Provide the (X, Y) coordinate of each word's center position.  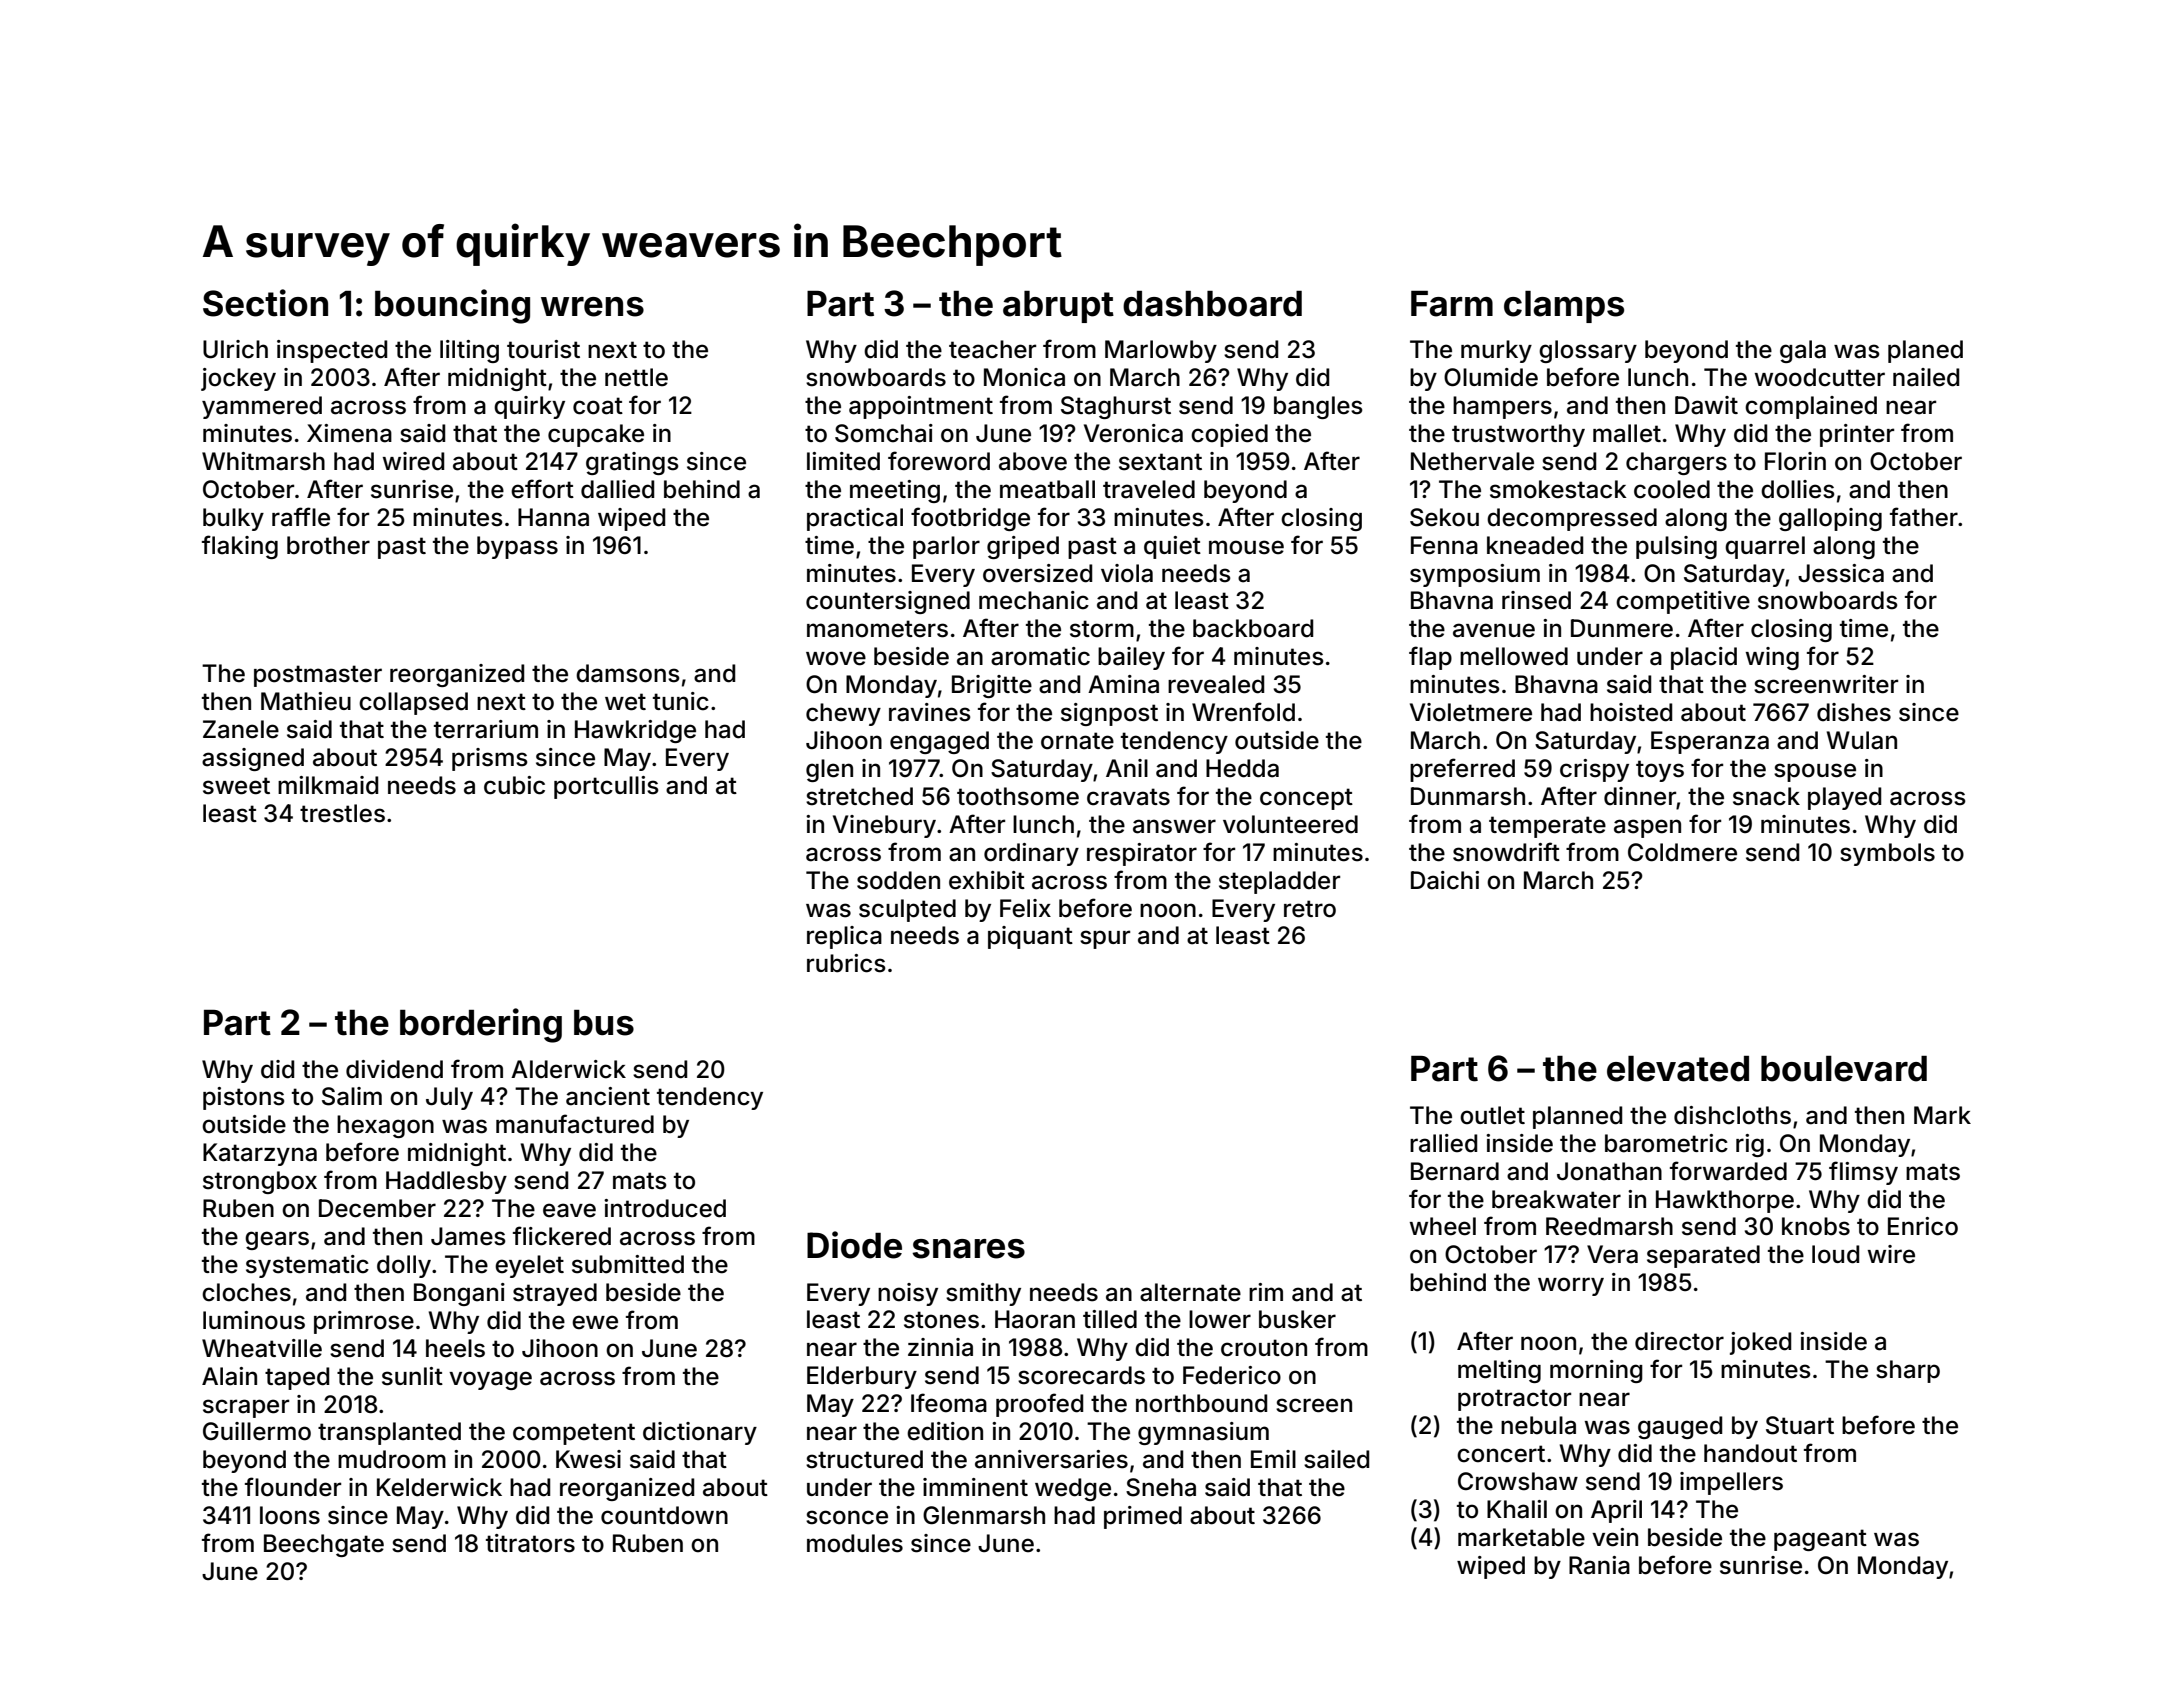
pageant (1820, 1540)
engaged (939, 742)
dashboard (1212, 304)
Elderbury (862, 1377)
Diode (854, 1245)
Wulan (1862, 740)
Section (265, 303)
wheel (1443, 1226)
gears (277, 1240)
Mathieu (306, 701)
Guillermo (257, 1431)
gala (1803, 351)
